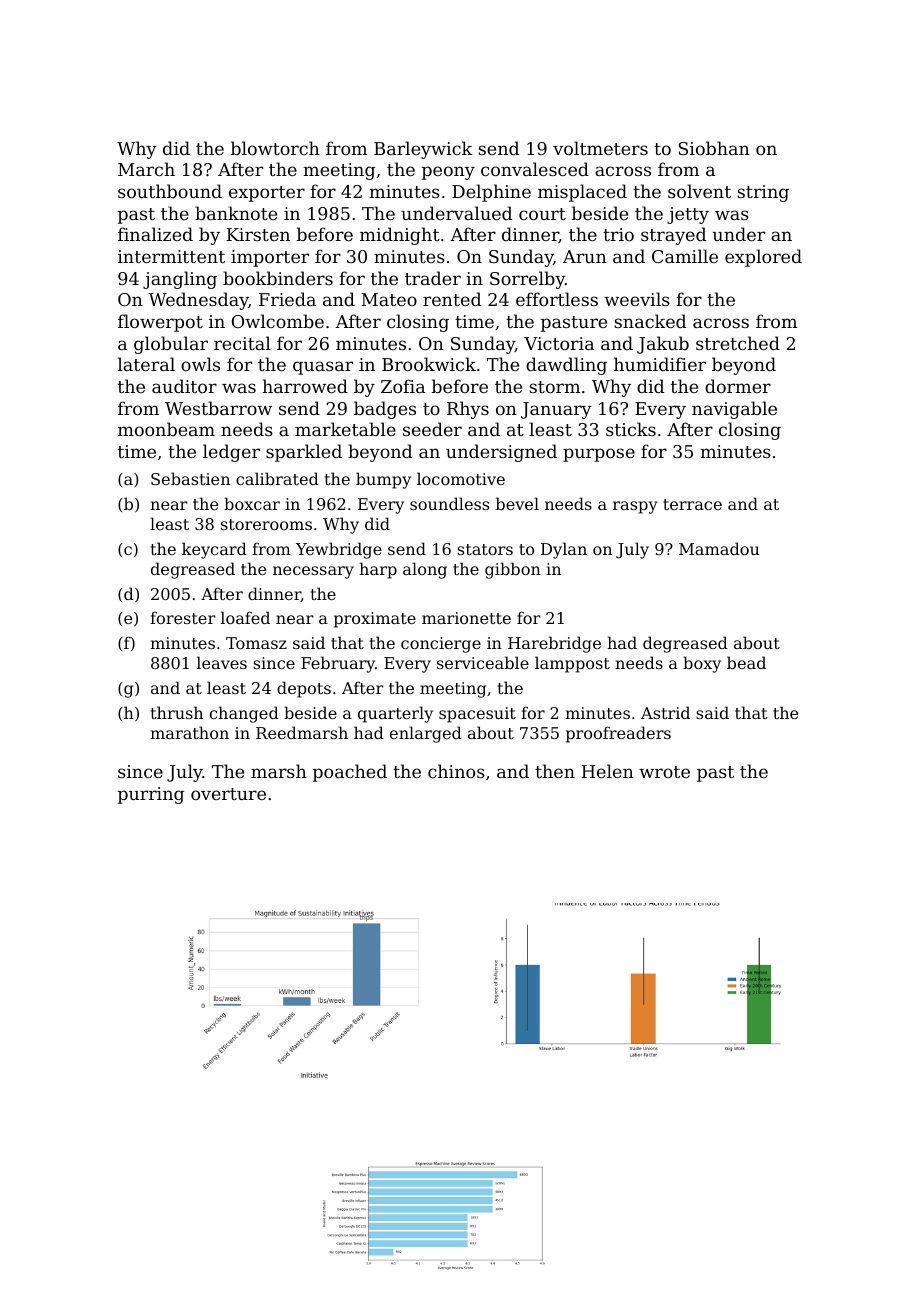  What do you see at coordinates (763, 258) in the document?
I see `explored` at bounding box center [763, 258].
